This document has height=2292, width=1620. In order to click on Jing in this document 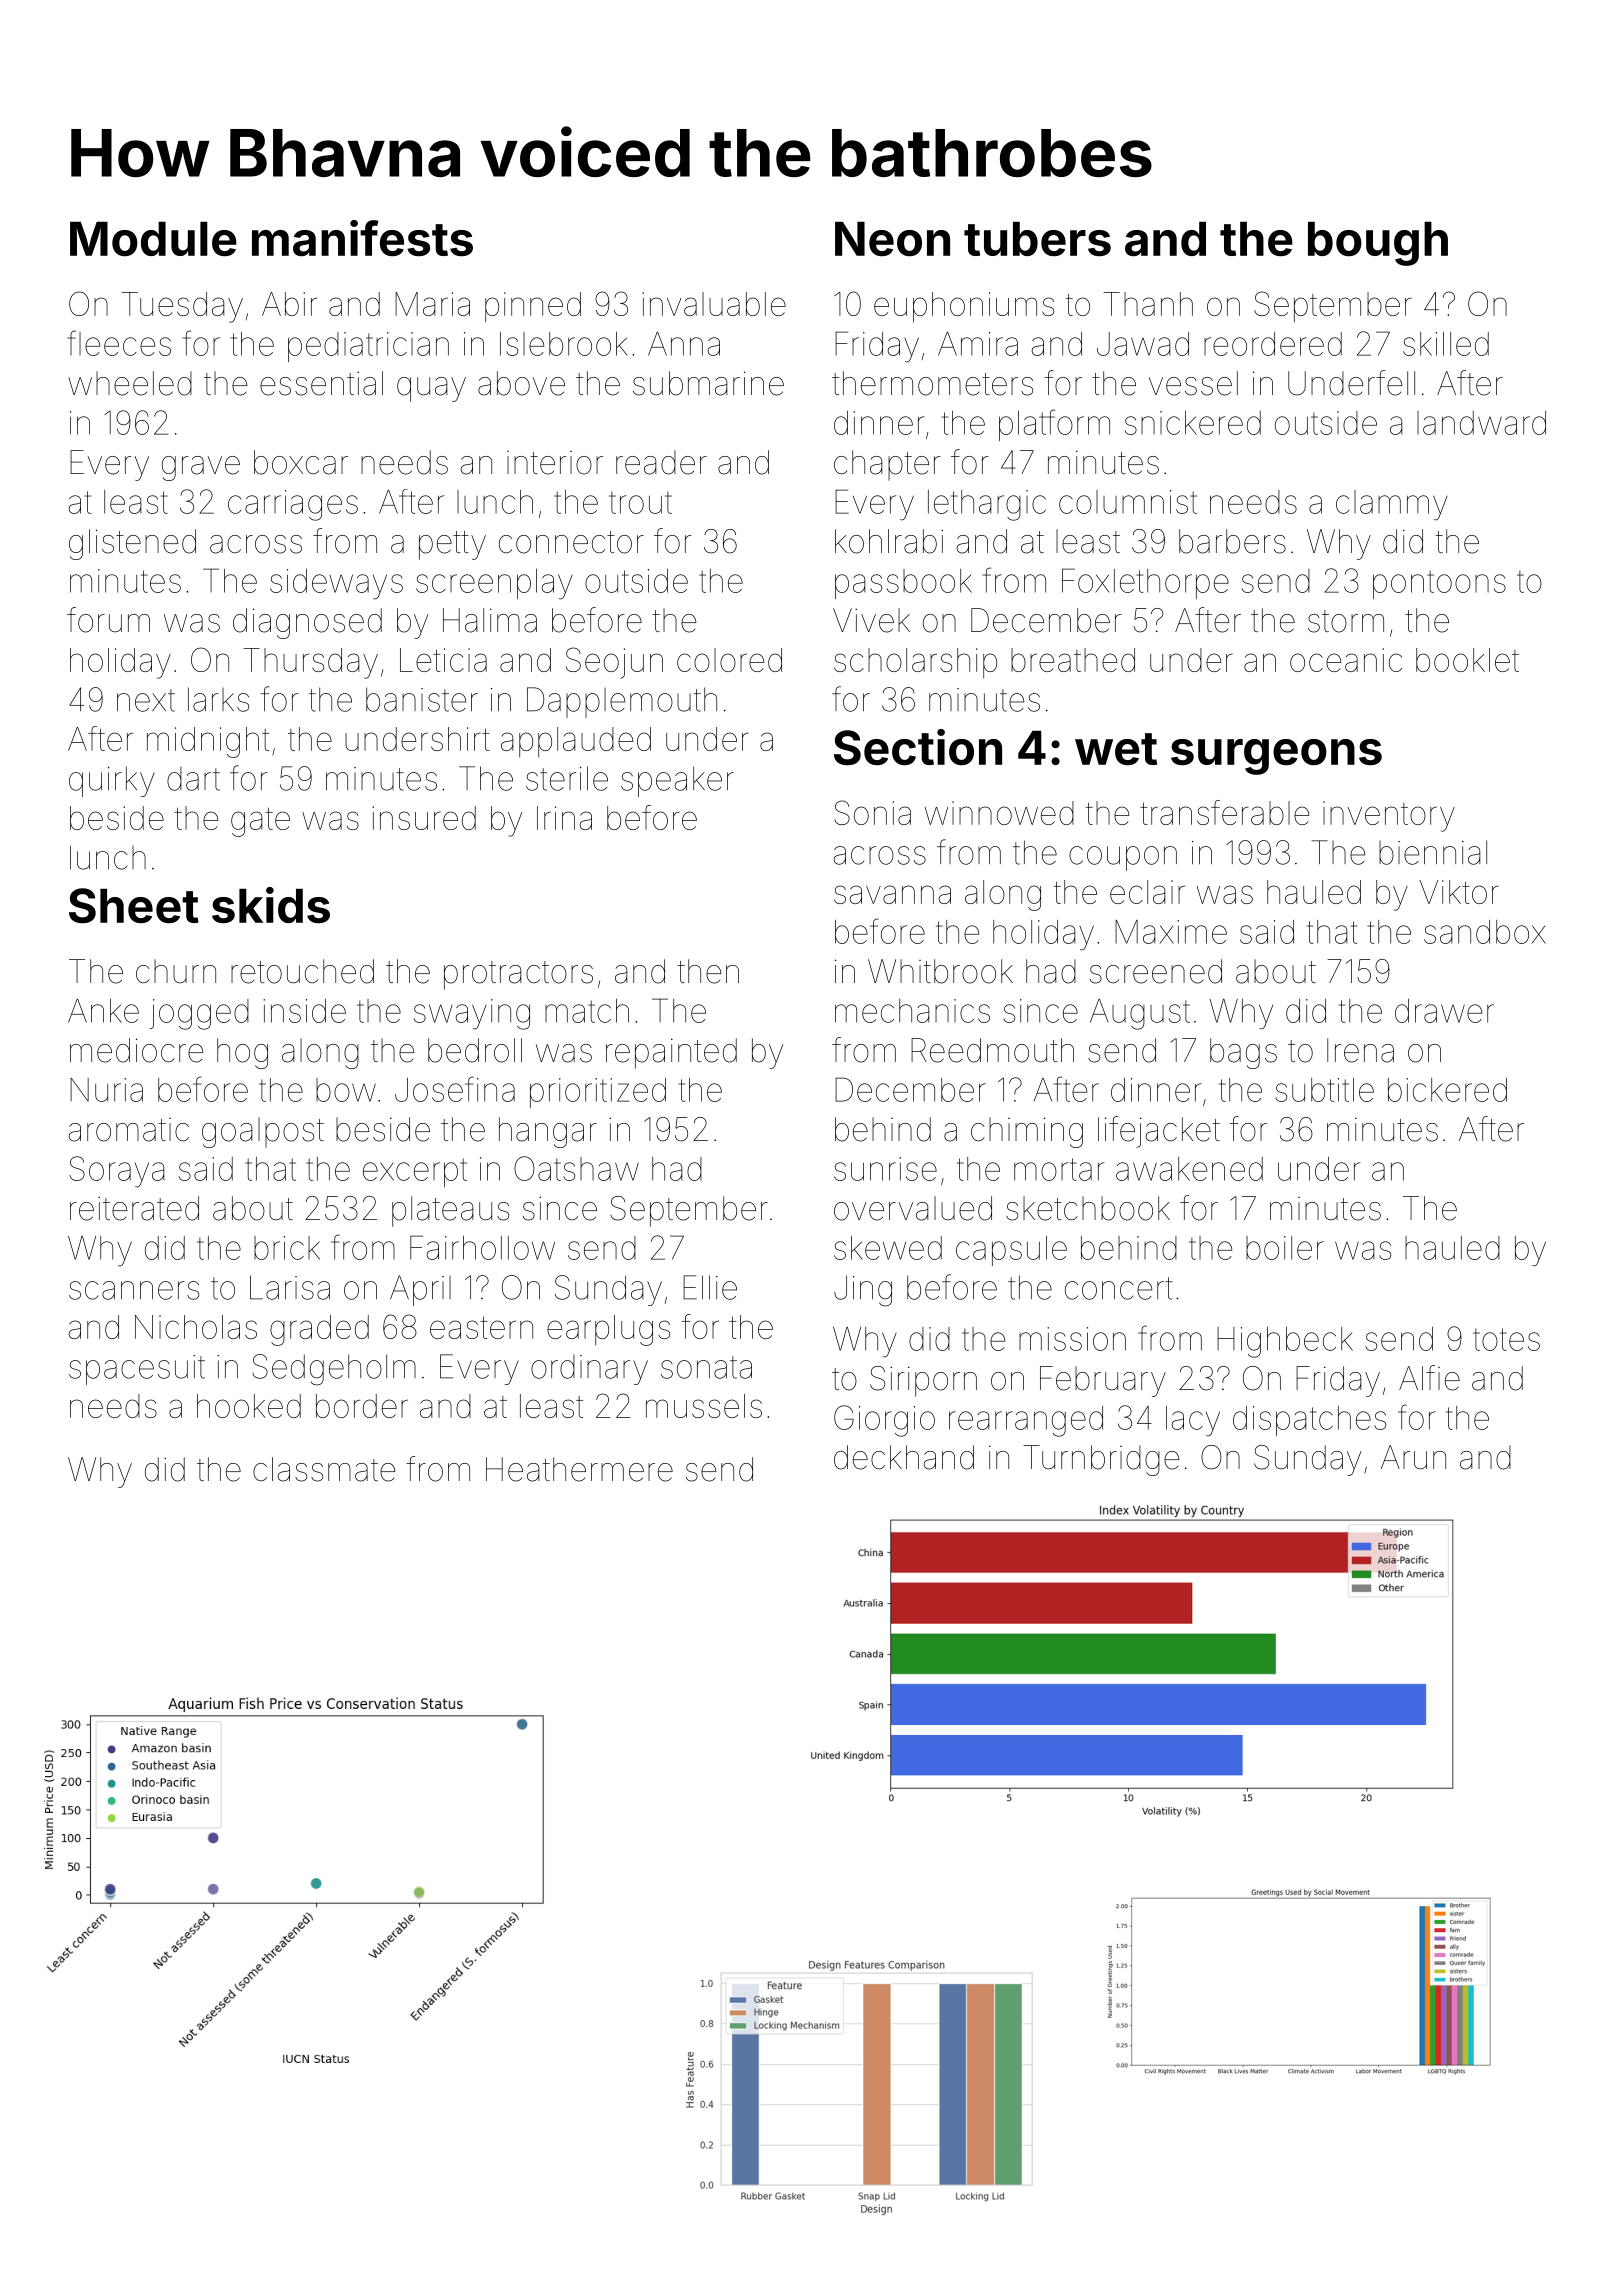, I will do `click(863, 1291)`.
